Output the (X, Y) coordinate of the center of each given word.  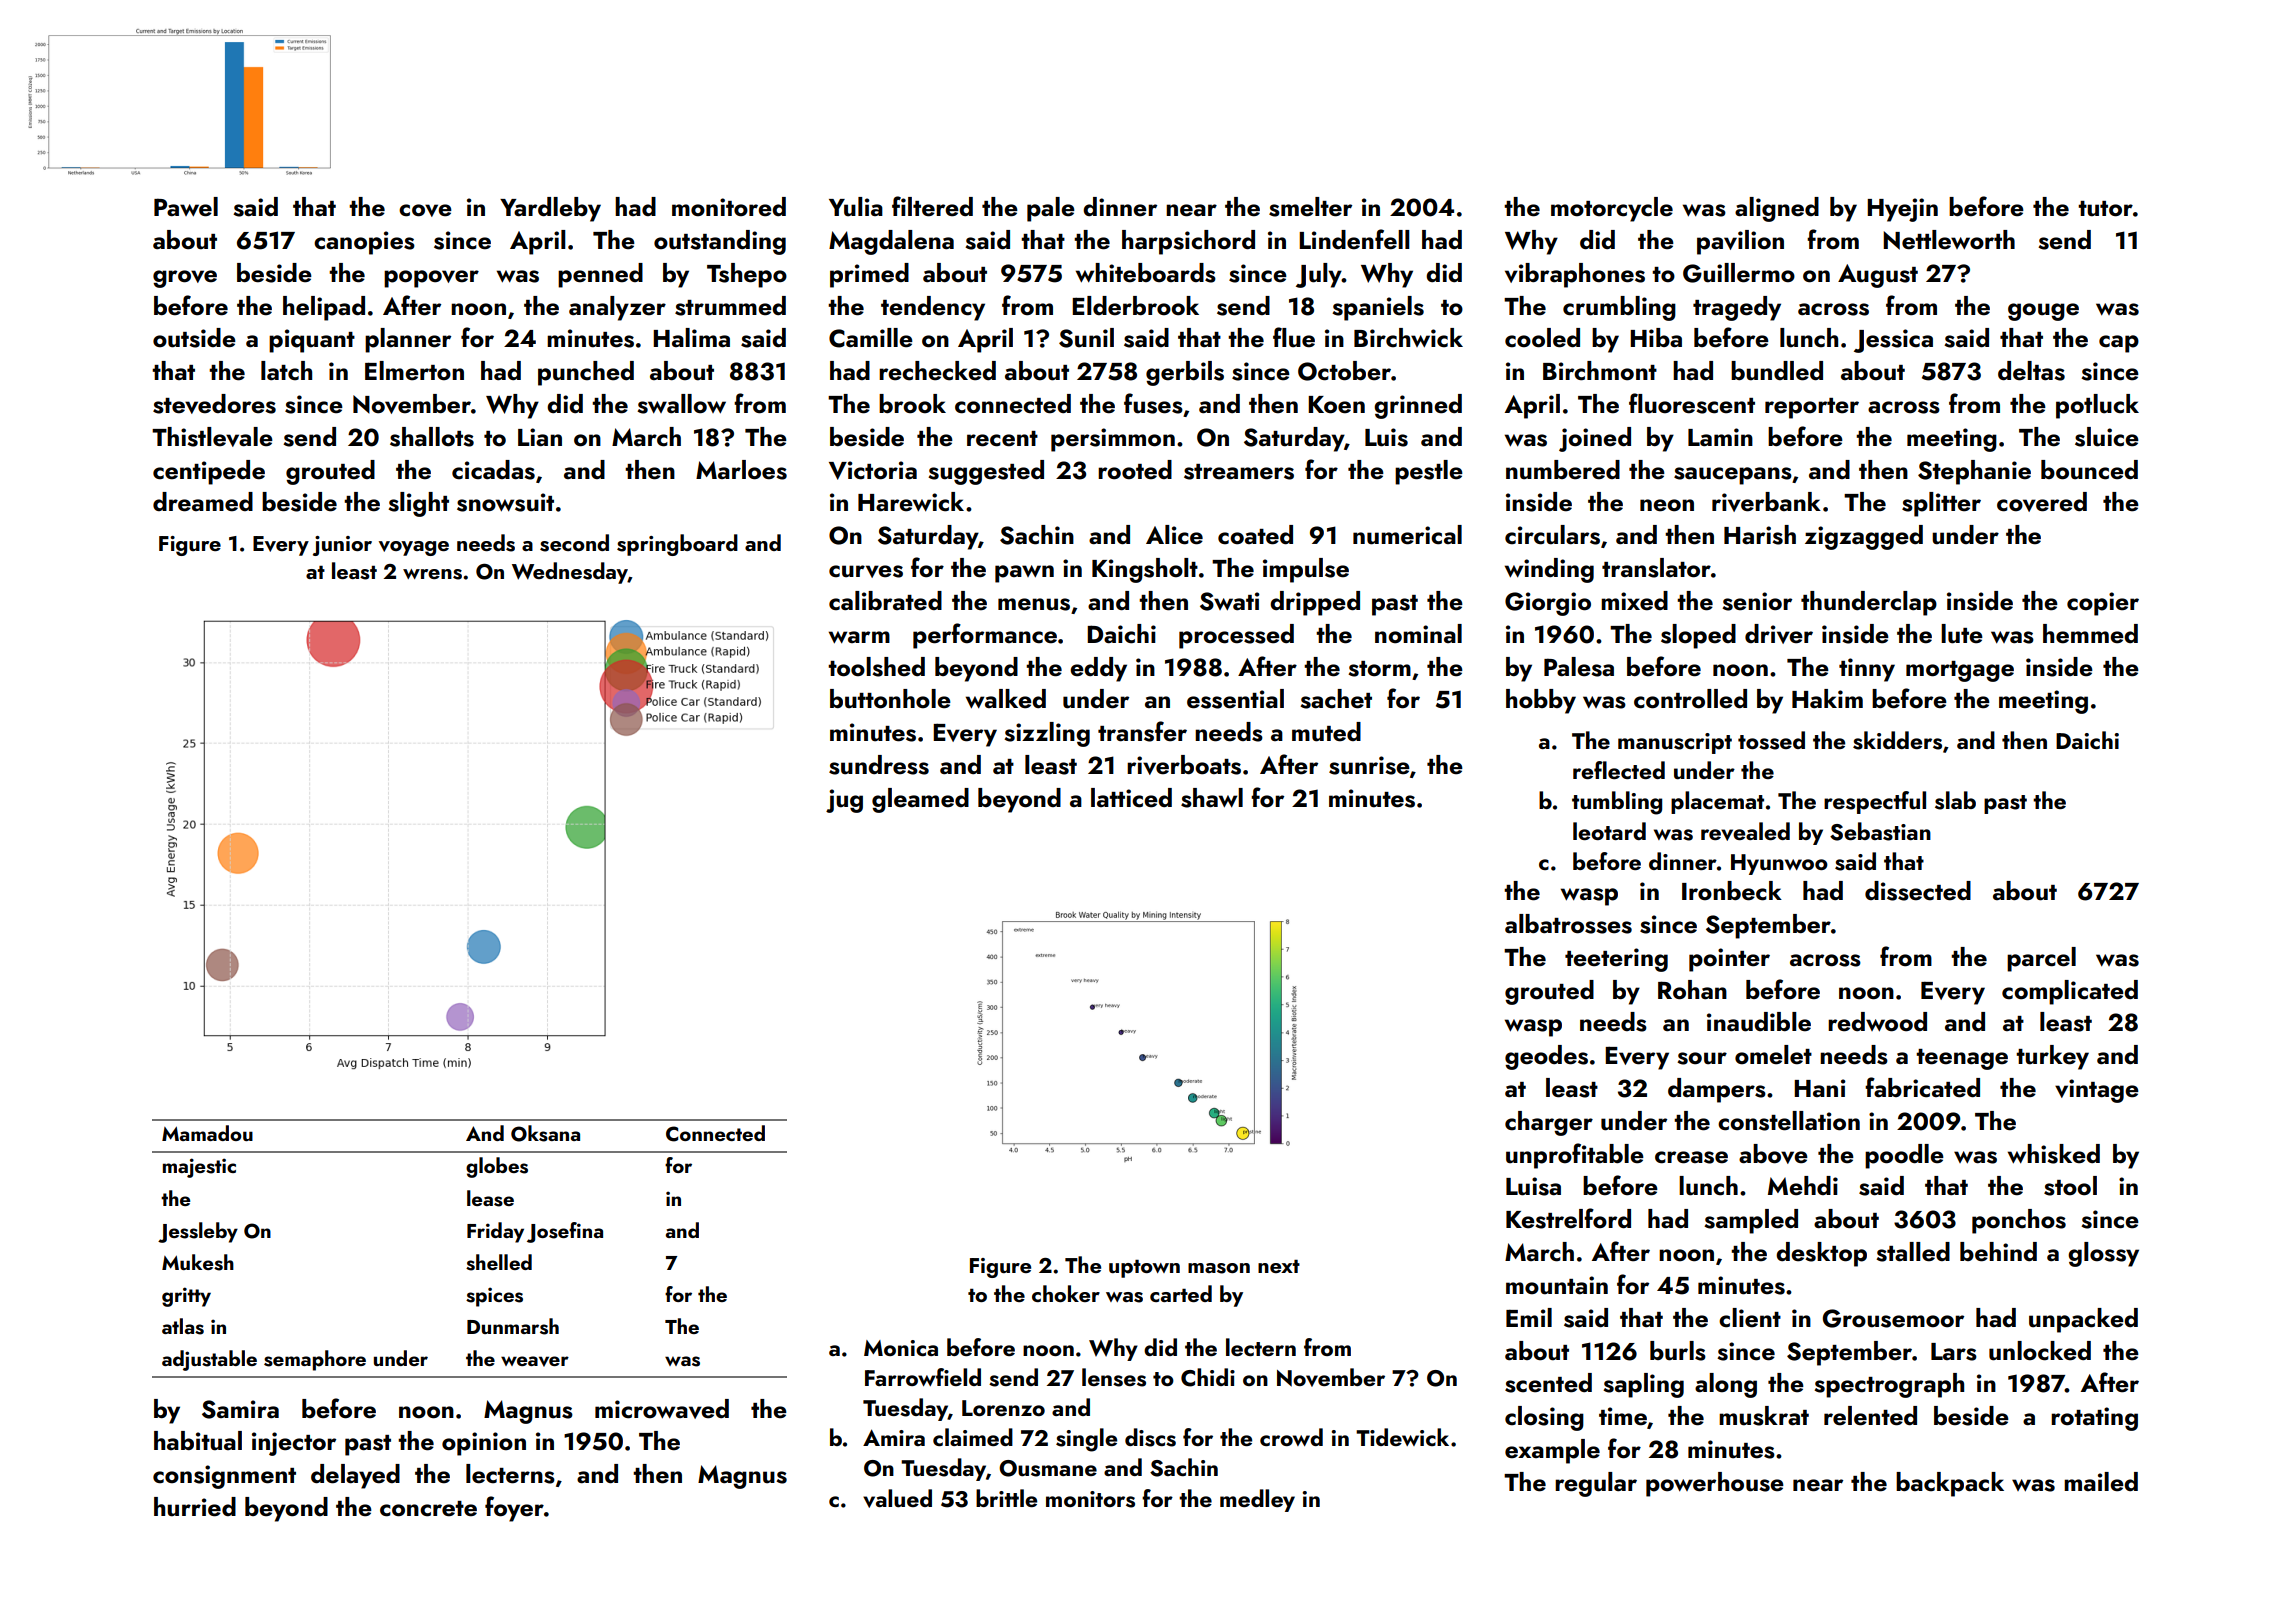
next (1279, 1266)
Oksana (545, 1133)
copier (2103, 604)
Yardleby (550, 209)
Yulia (856, 207)
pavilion (1740, 242)
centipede (209, 472)
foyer (514, 1509)
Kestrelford (1568, 1218)
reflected (1619, 770)
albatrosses (1568, 924)
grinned (1418, 406)
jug (844, 801)
